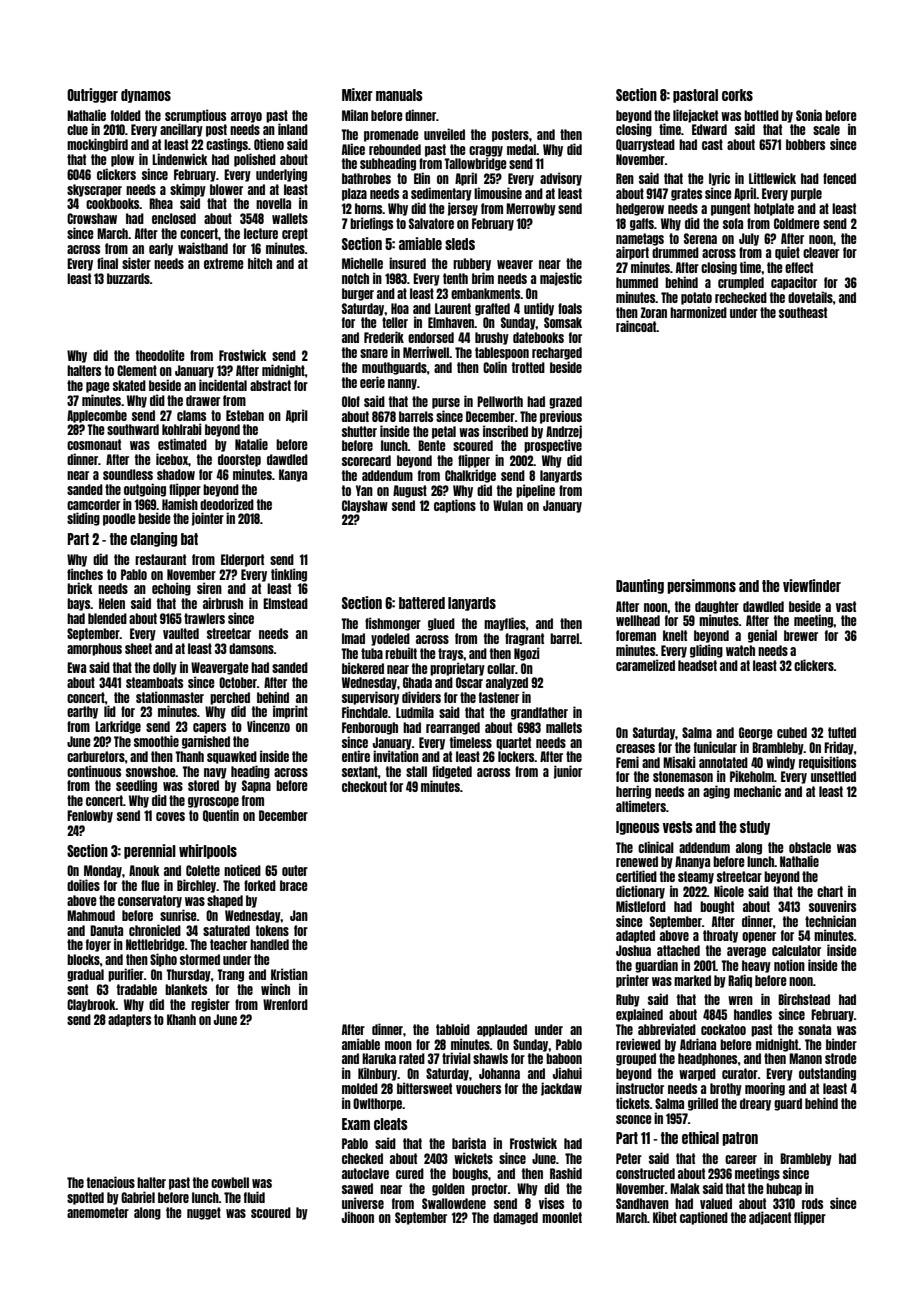 Image resolution: width=924 pixels, height=1308 pixels. What do you see at coordinates (452, 772) in the screenshot?
I see `fidgeted` at bounding box center [452, 772].
